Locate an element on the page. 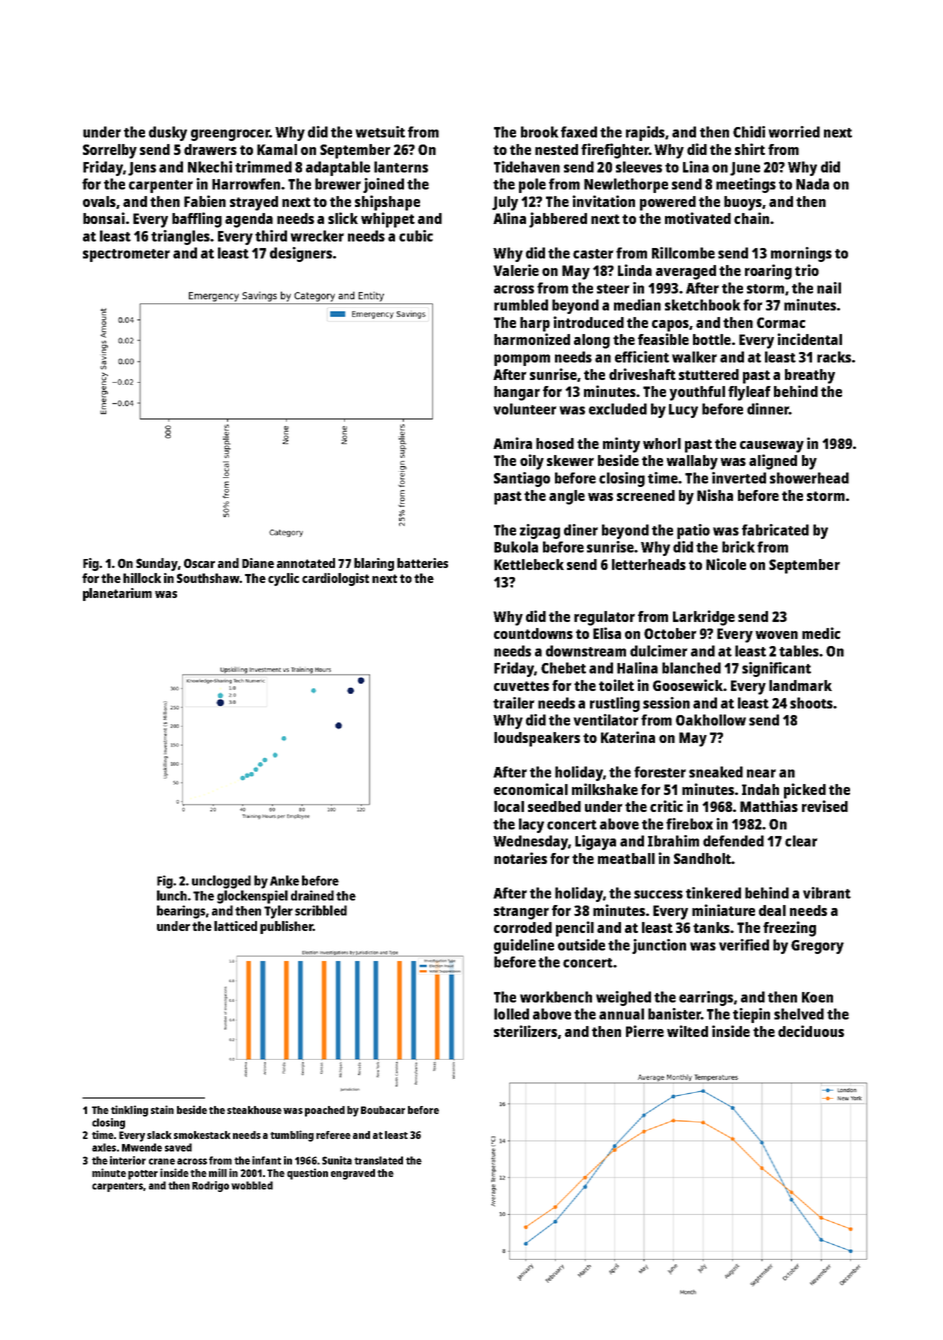 This document has width=943, height=1340. medic is located at coordinates (821, 633).
